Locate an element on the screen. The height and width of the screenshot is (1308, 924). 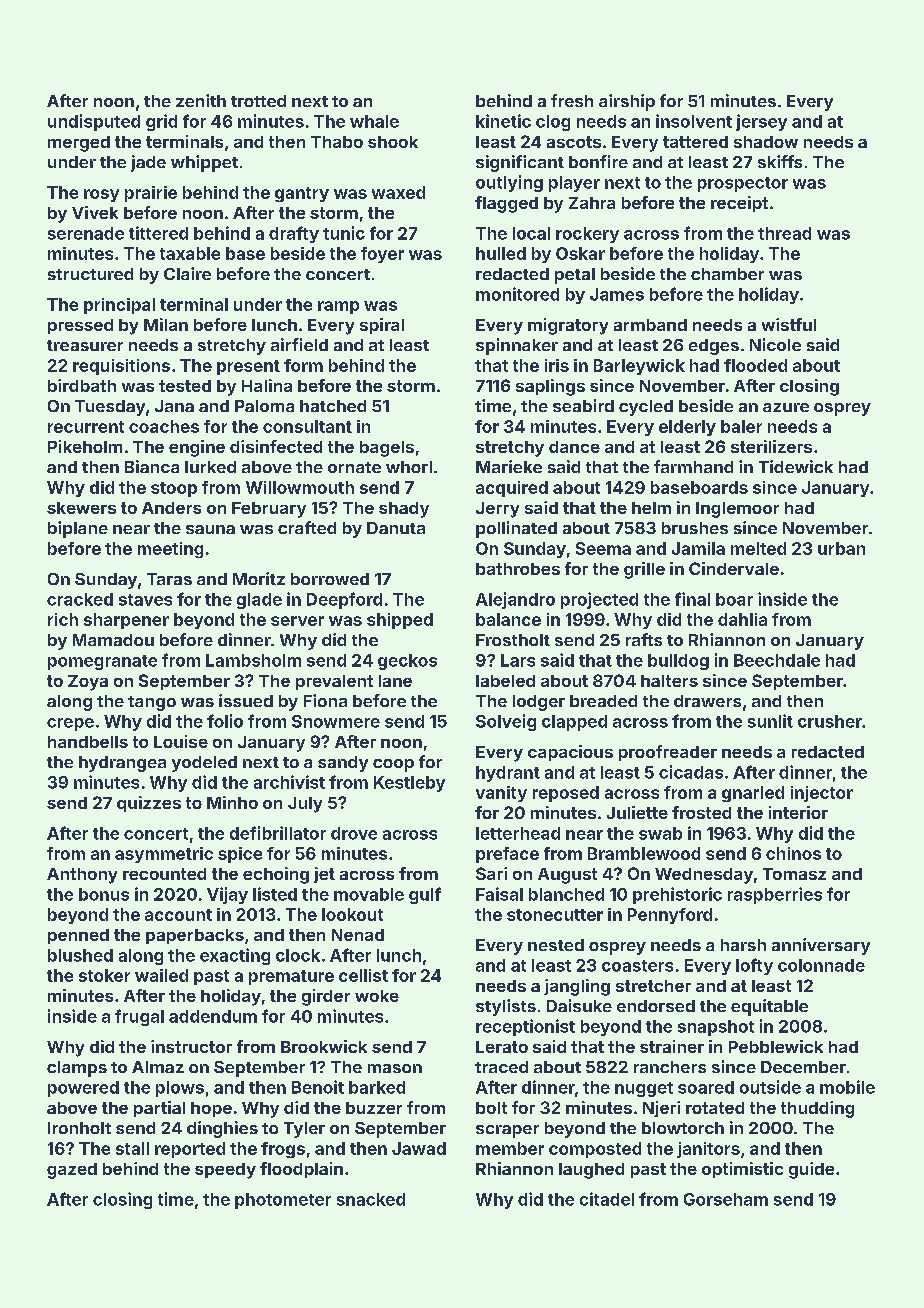
floodplain is located at coordinates (301, 1170).
